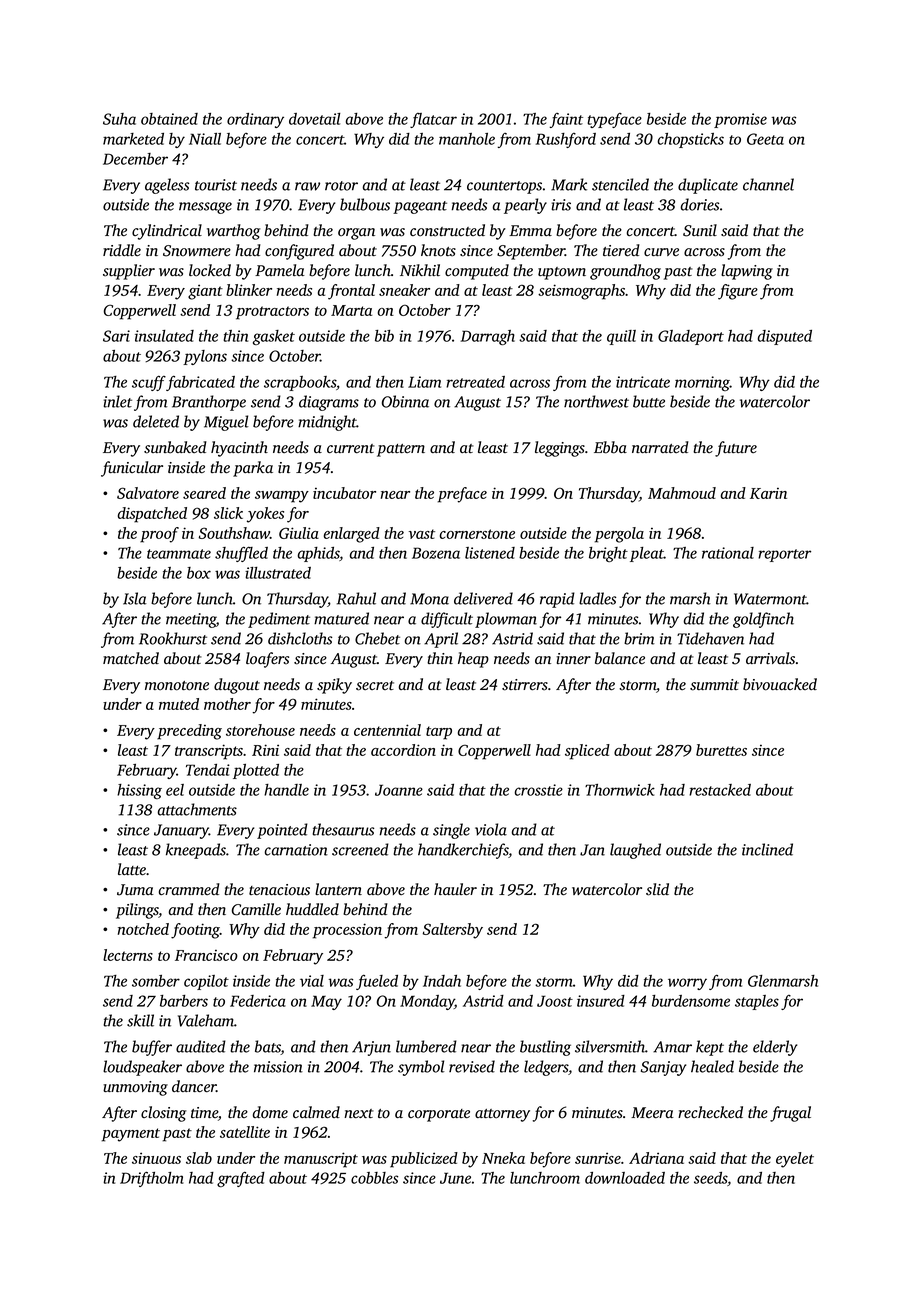  What do you see at coordinates (442, 981) in the screenshot?
I see `Indah` at bounding box center [442, 981].
